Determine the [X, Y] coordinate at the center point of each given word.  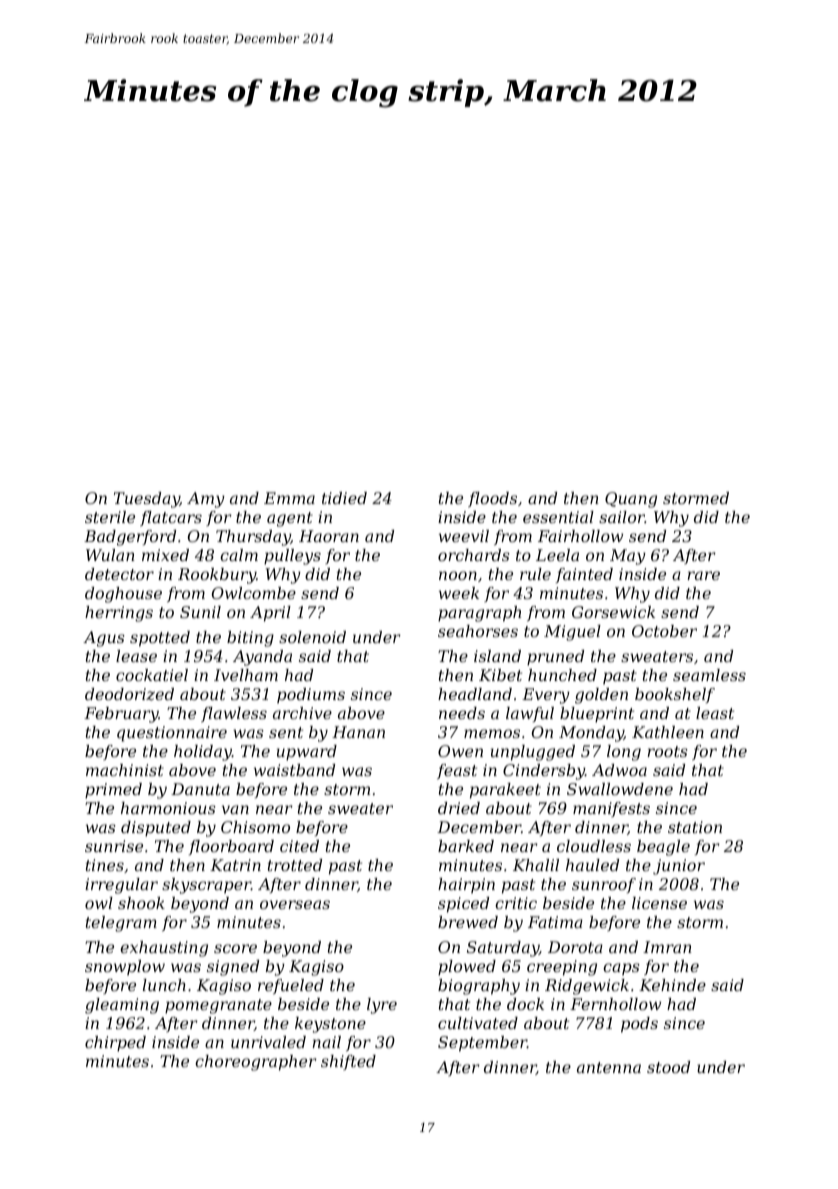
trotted [295, 865]
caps [621, 969]
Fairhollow [580, 536]
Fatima [555, 922]
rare [703, 575]
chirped [115, 1044]
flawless [234, 715]
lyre [382, 1006]
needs [462, 713]
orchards [474, 555]
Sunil [200, 612]
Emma [289, 498]
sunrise [114, 846]
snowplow [125, 968]
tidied [344, 498]
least [715, 713]
